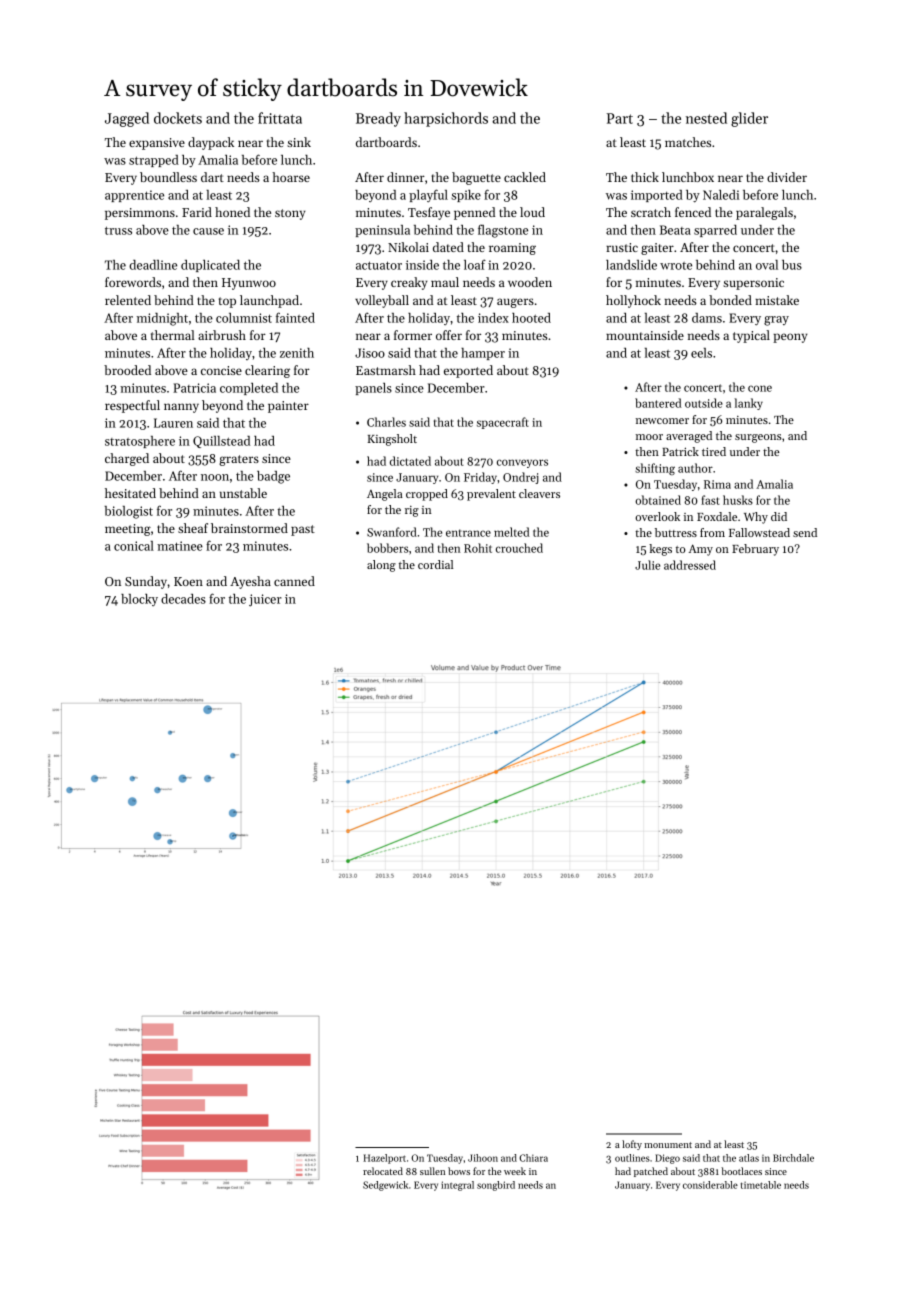  I want to click on lofty, so click(632, 1145).
